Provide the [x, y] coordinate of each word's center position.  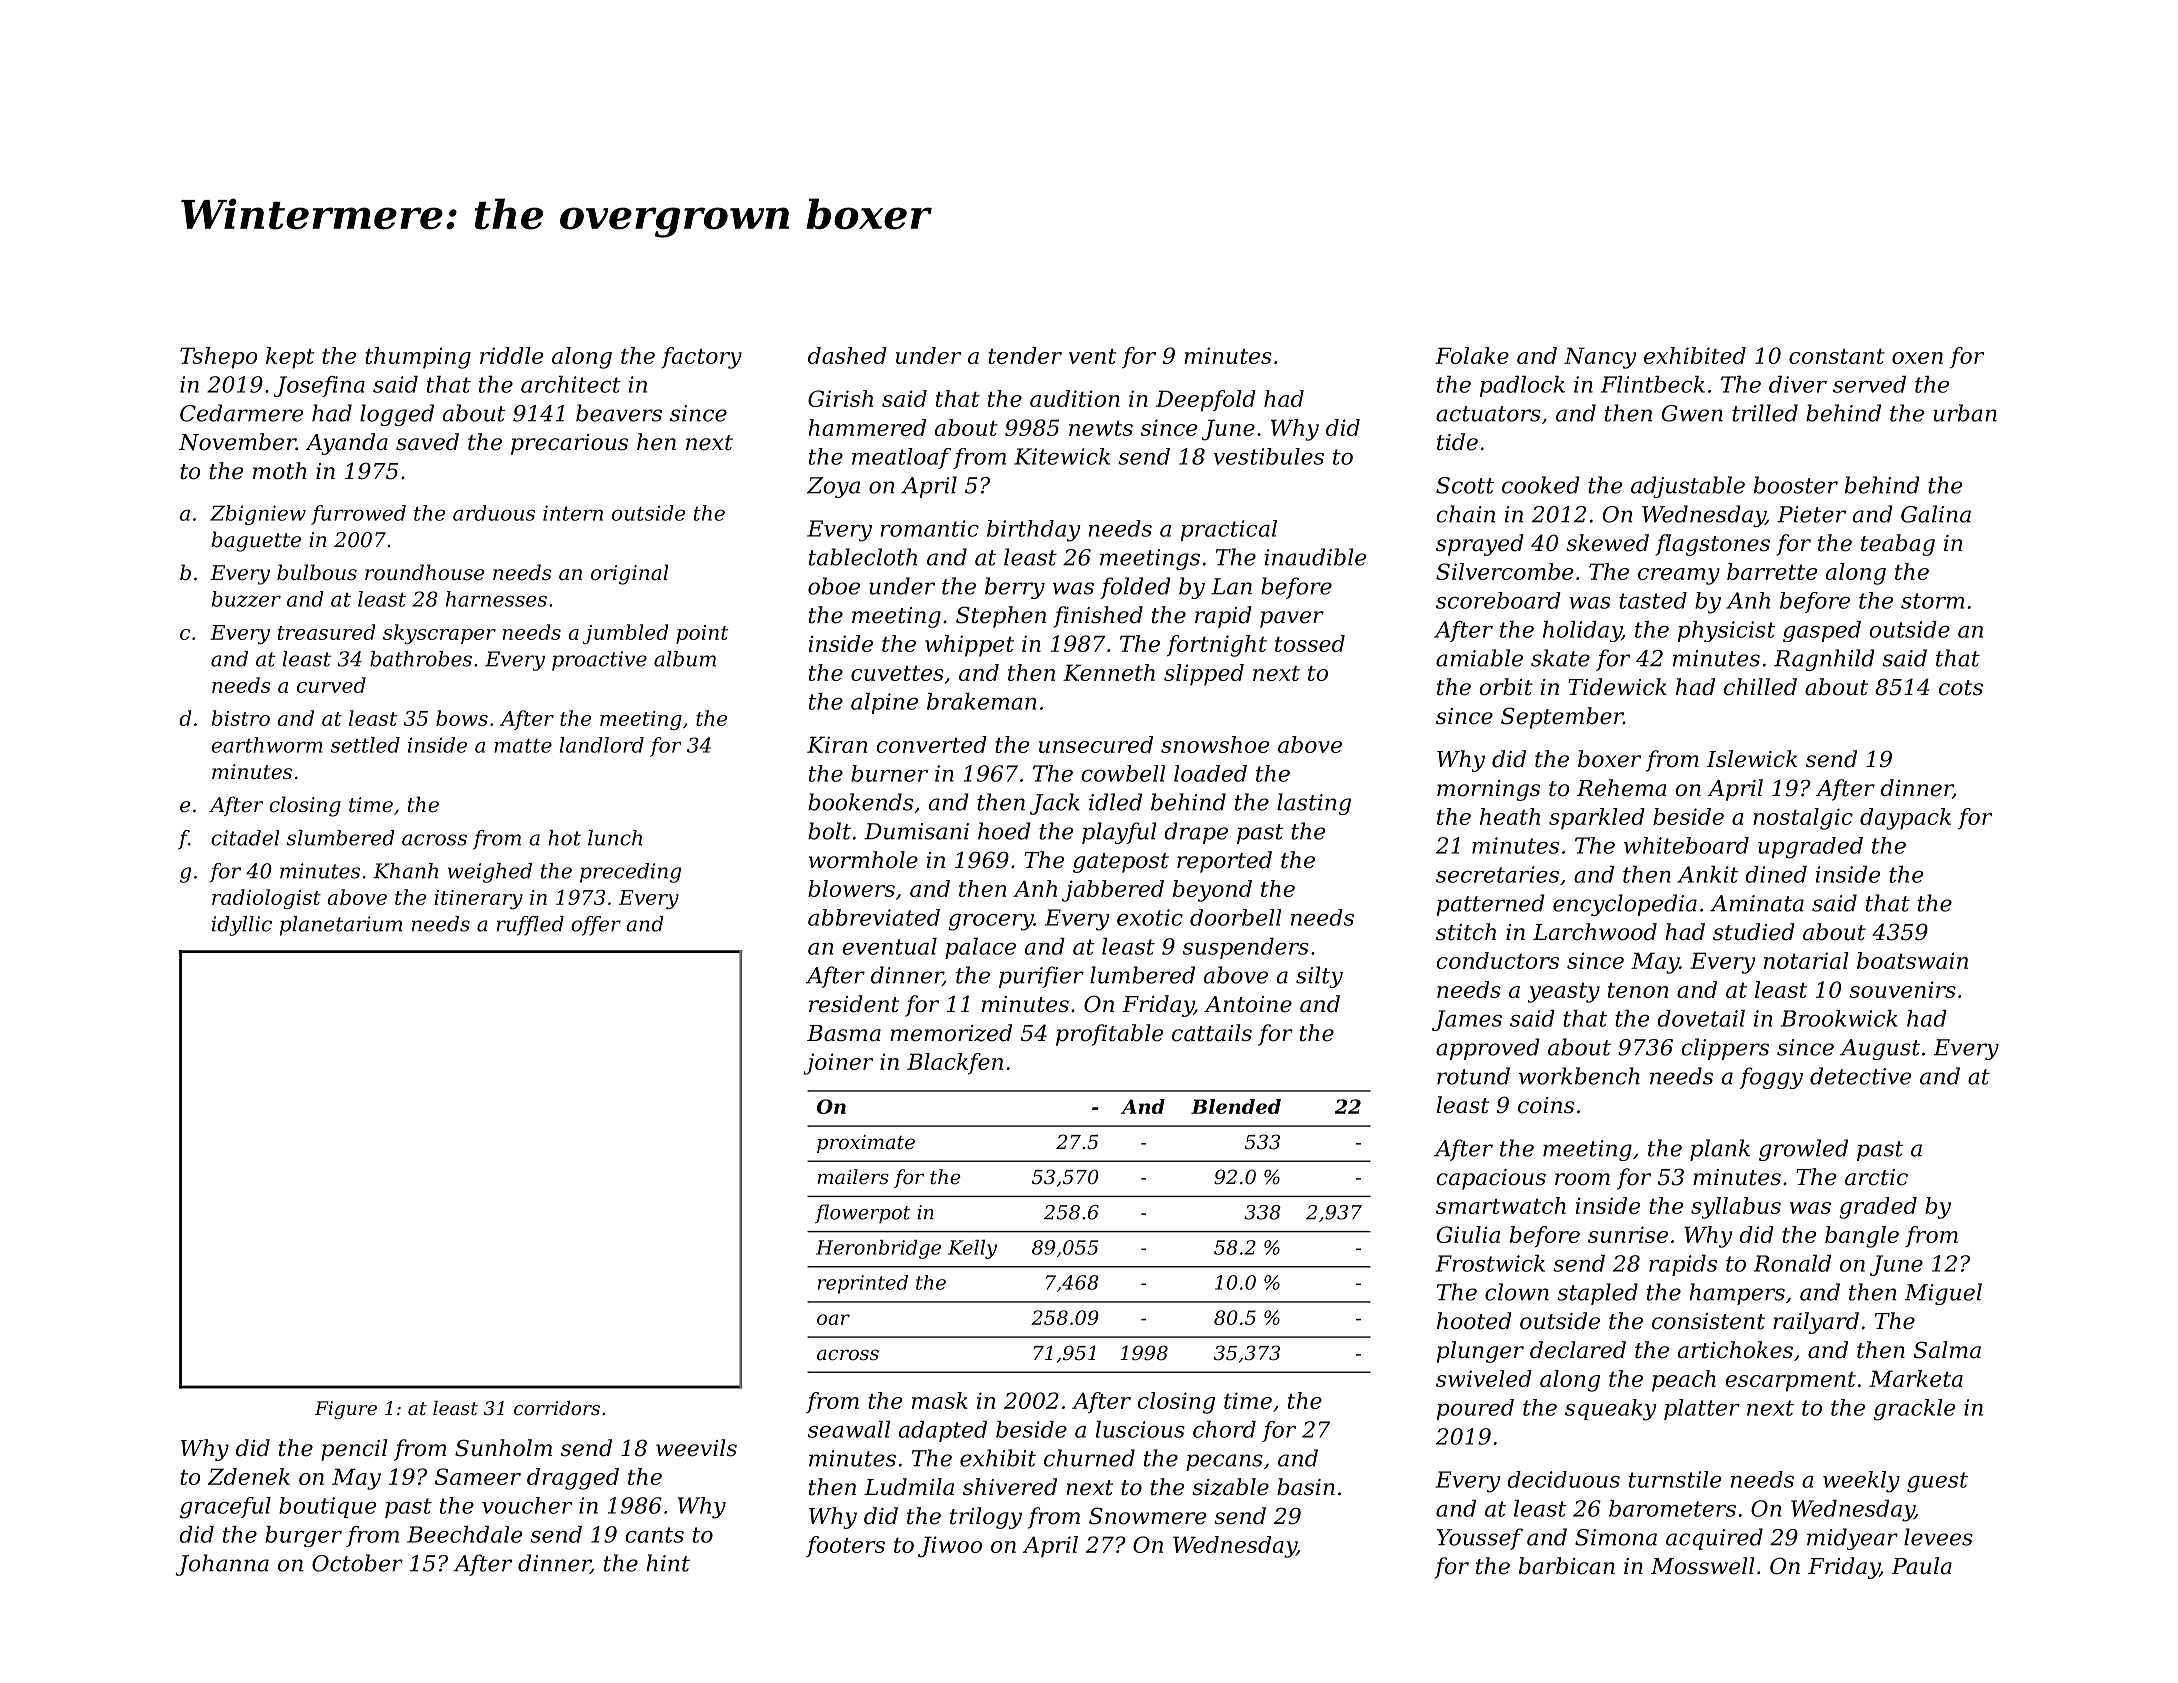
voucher [527, 1505]
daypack [1905, 819]
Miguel [1943, 1294]
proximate [866, 1144]
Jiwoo [950, 1547]
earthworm [267, 745]
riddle [511, 355]
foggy [1771, 1078]
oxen [1917, 358]
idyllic [242, 926]
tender [1025, 355]
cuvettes [897, 673]
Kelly [972, 1249]
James [1467, 1020]
